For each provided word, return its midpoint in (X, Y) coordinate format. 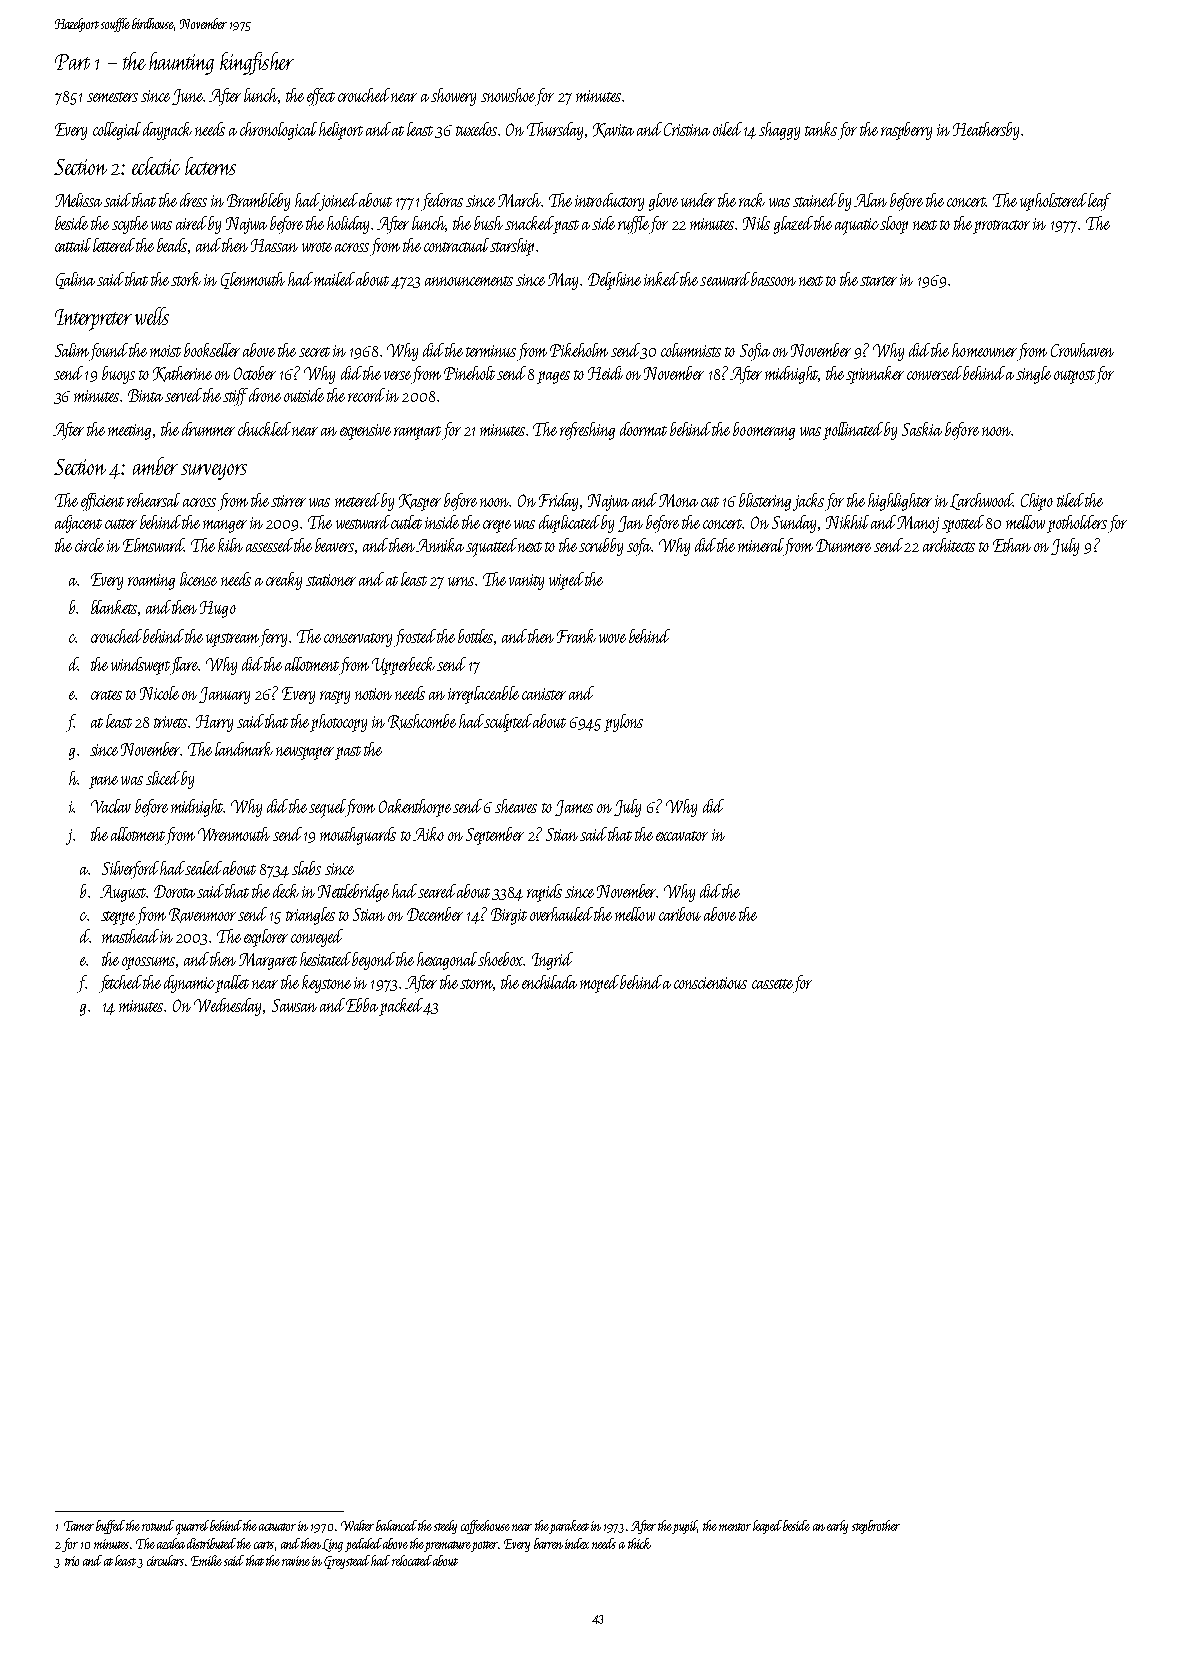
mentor (735, 1527)
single (1033, 375)
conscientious (710, 983)
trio (72, 1561)
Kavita (613, 130)
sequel (327, 808)
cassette (772, 984)
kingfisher (257, 63)
